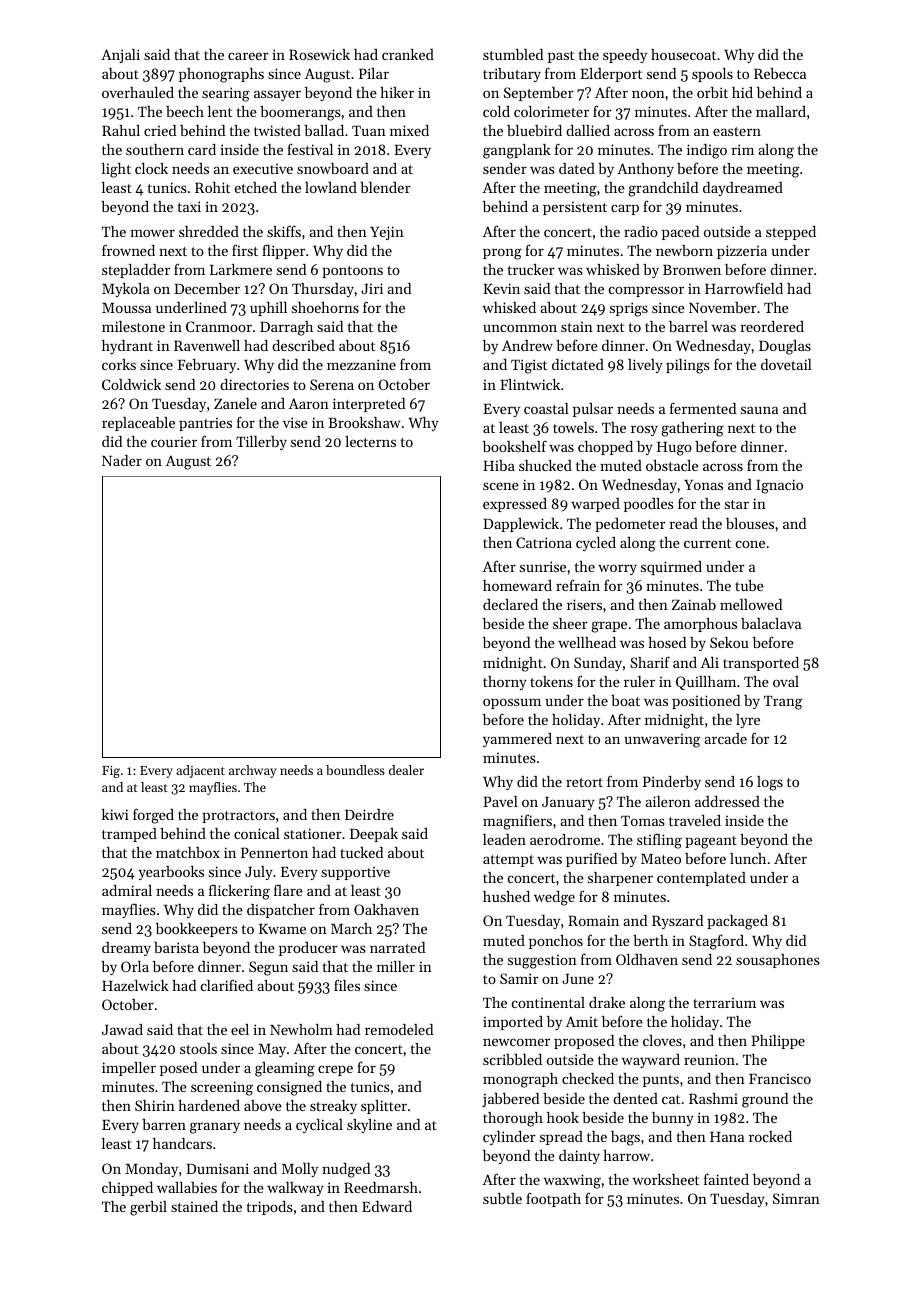 This page has height=1308, width=924. Describe the element at coordinates (748, 858) in the page. I see `lunch` at that location.
